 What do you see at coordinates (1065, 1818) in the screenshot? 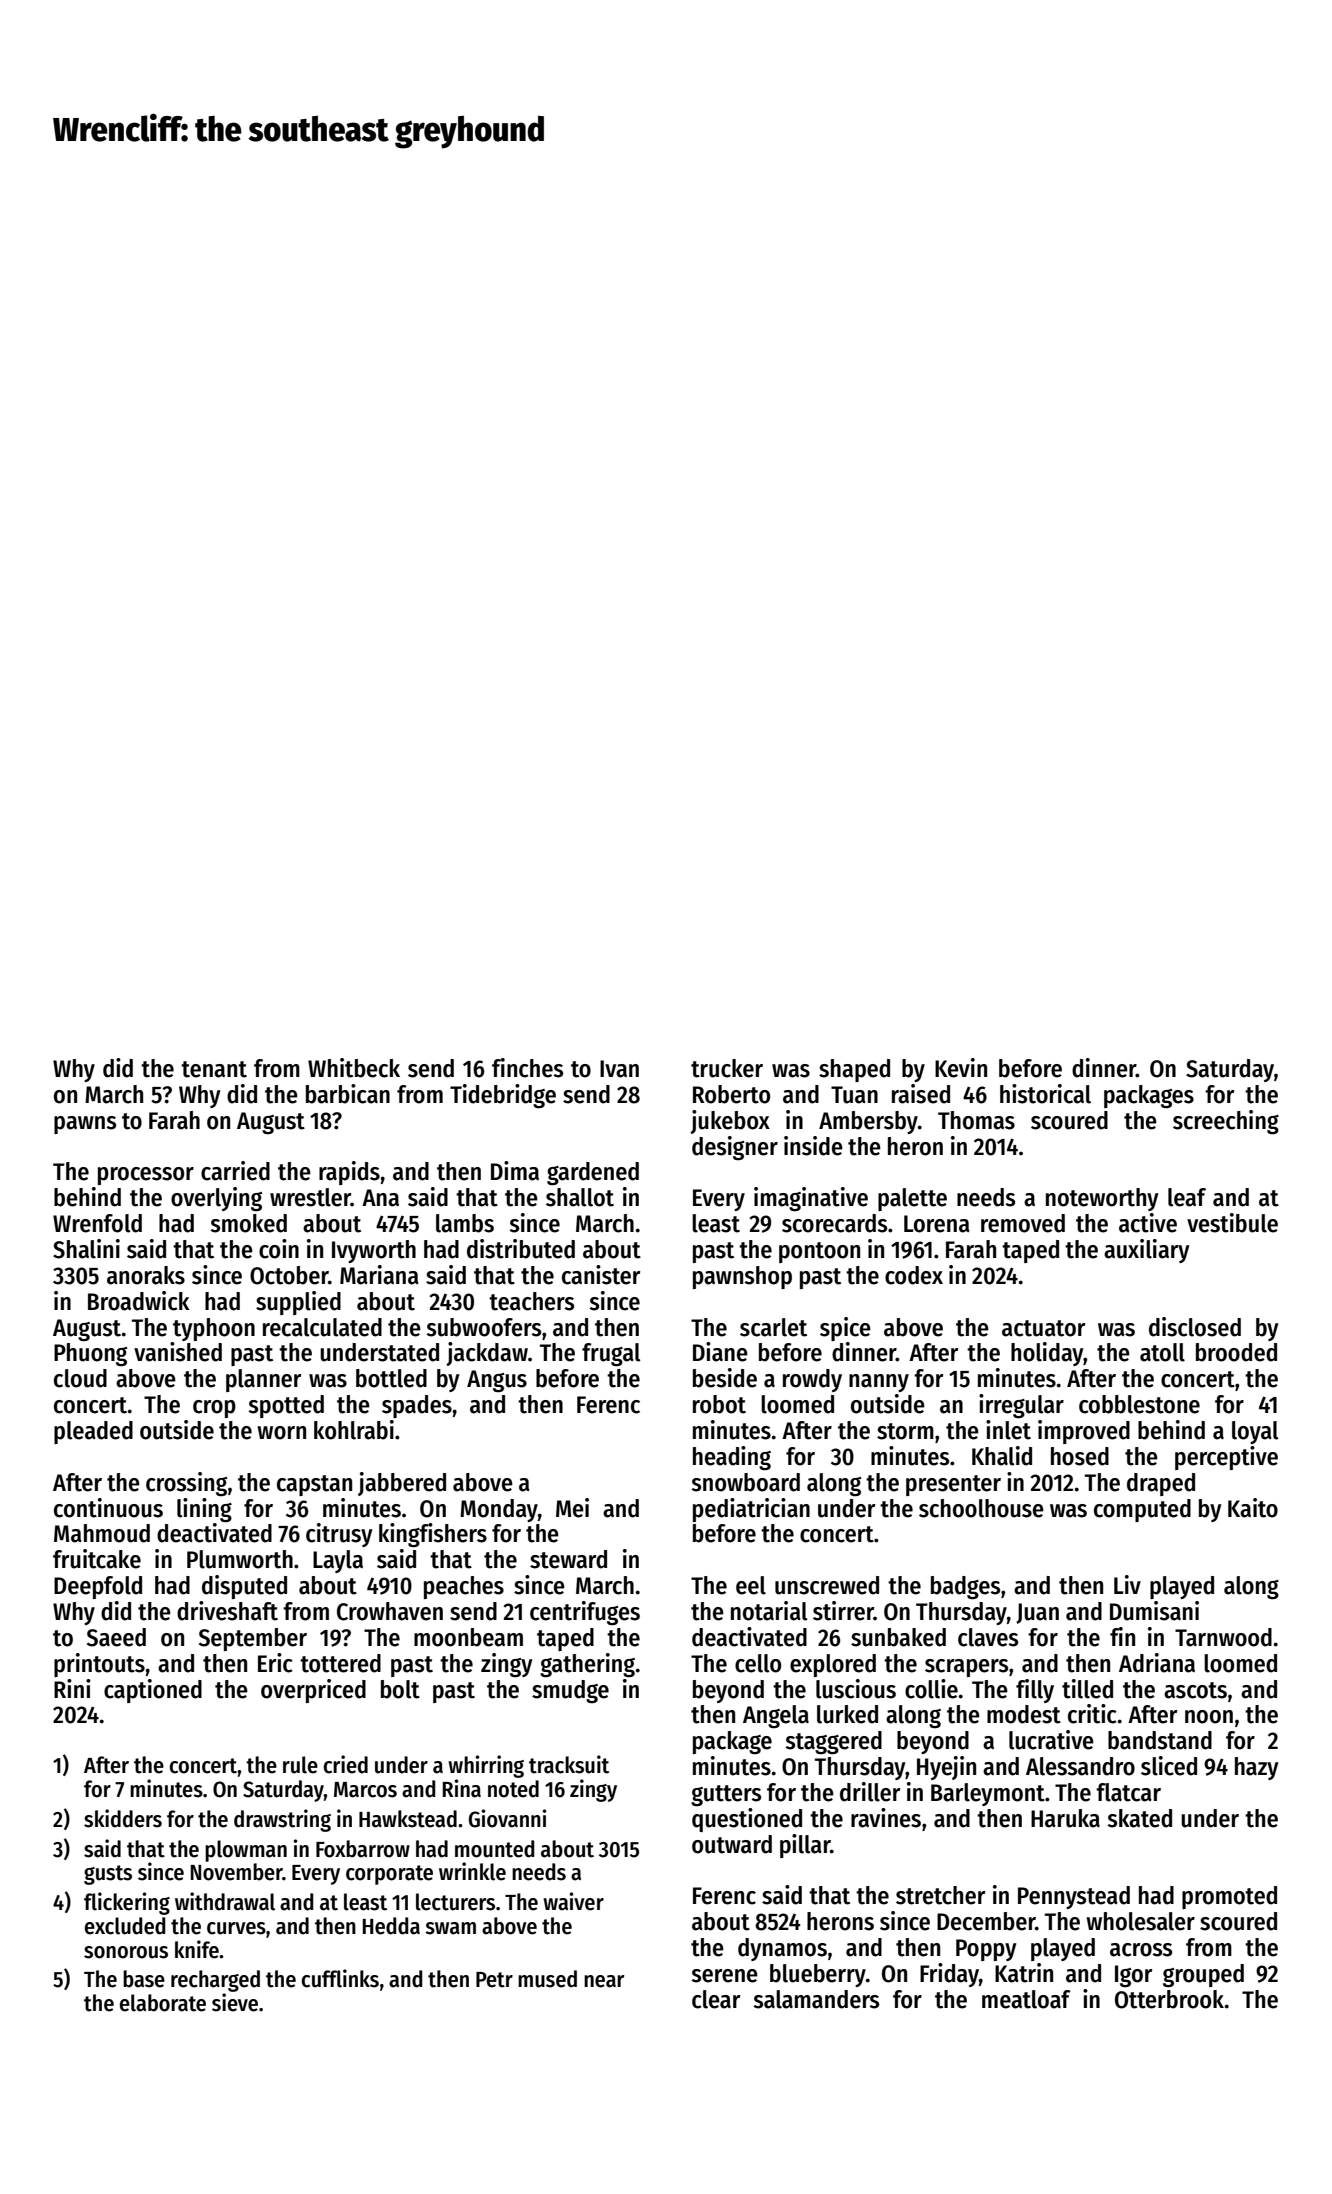
I see `Haruka` at bounding box center [1065, 1818].
